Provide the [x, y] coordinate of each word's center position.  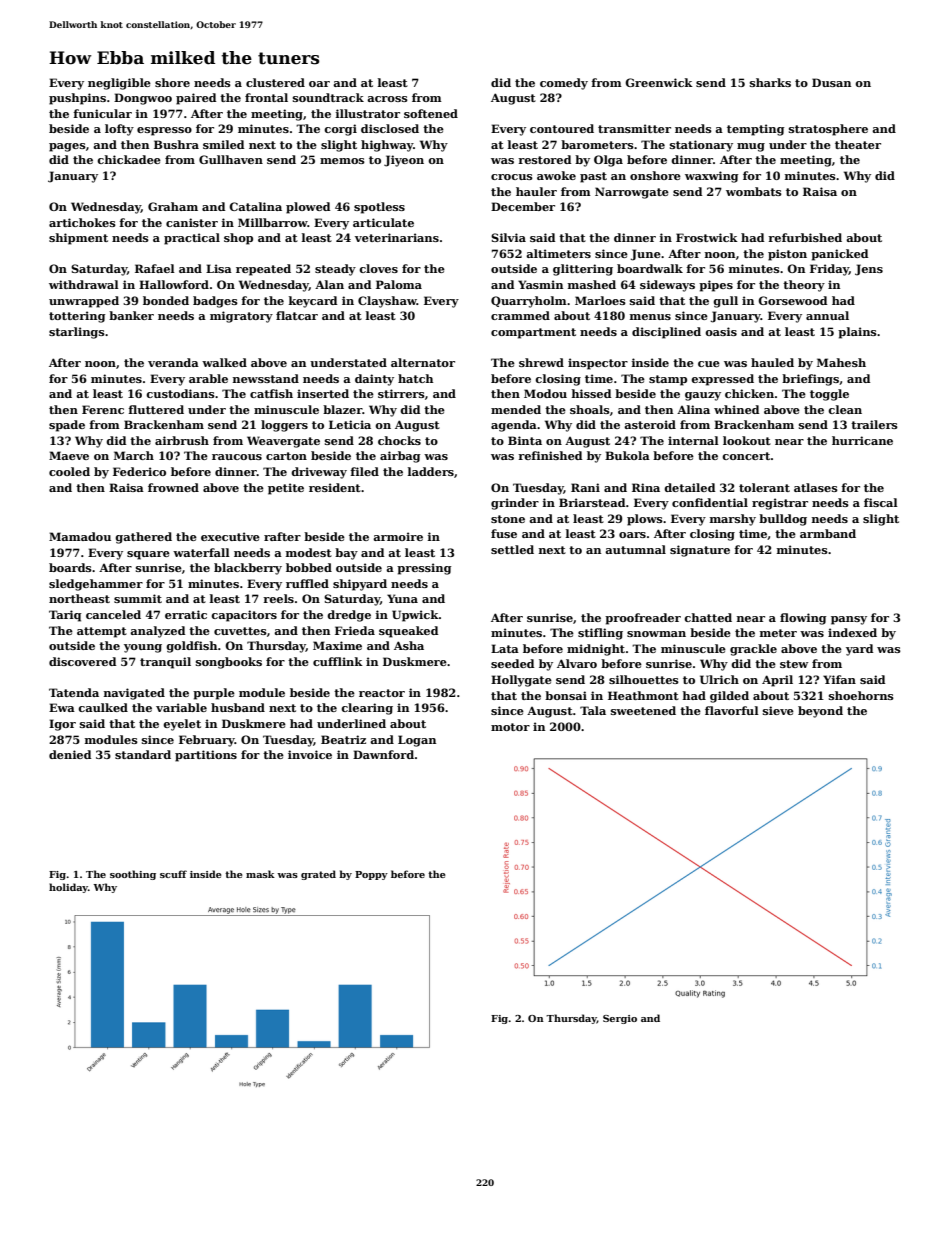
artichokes [82, 222]
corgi [340, 130]
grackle [753, 650]
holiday [68, 888]
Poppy [371, 875]
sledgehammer [96, 585]
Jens [869, 270]
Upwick [415, 616]
